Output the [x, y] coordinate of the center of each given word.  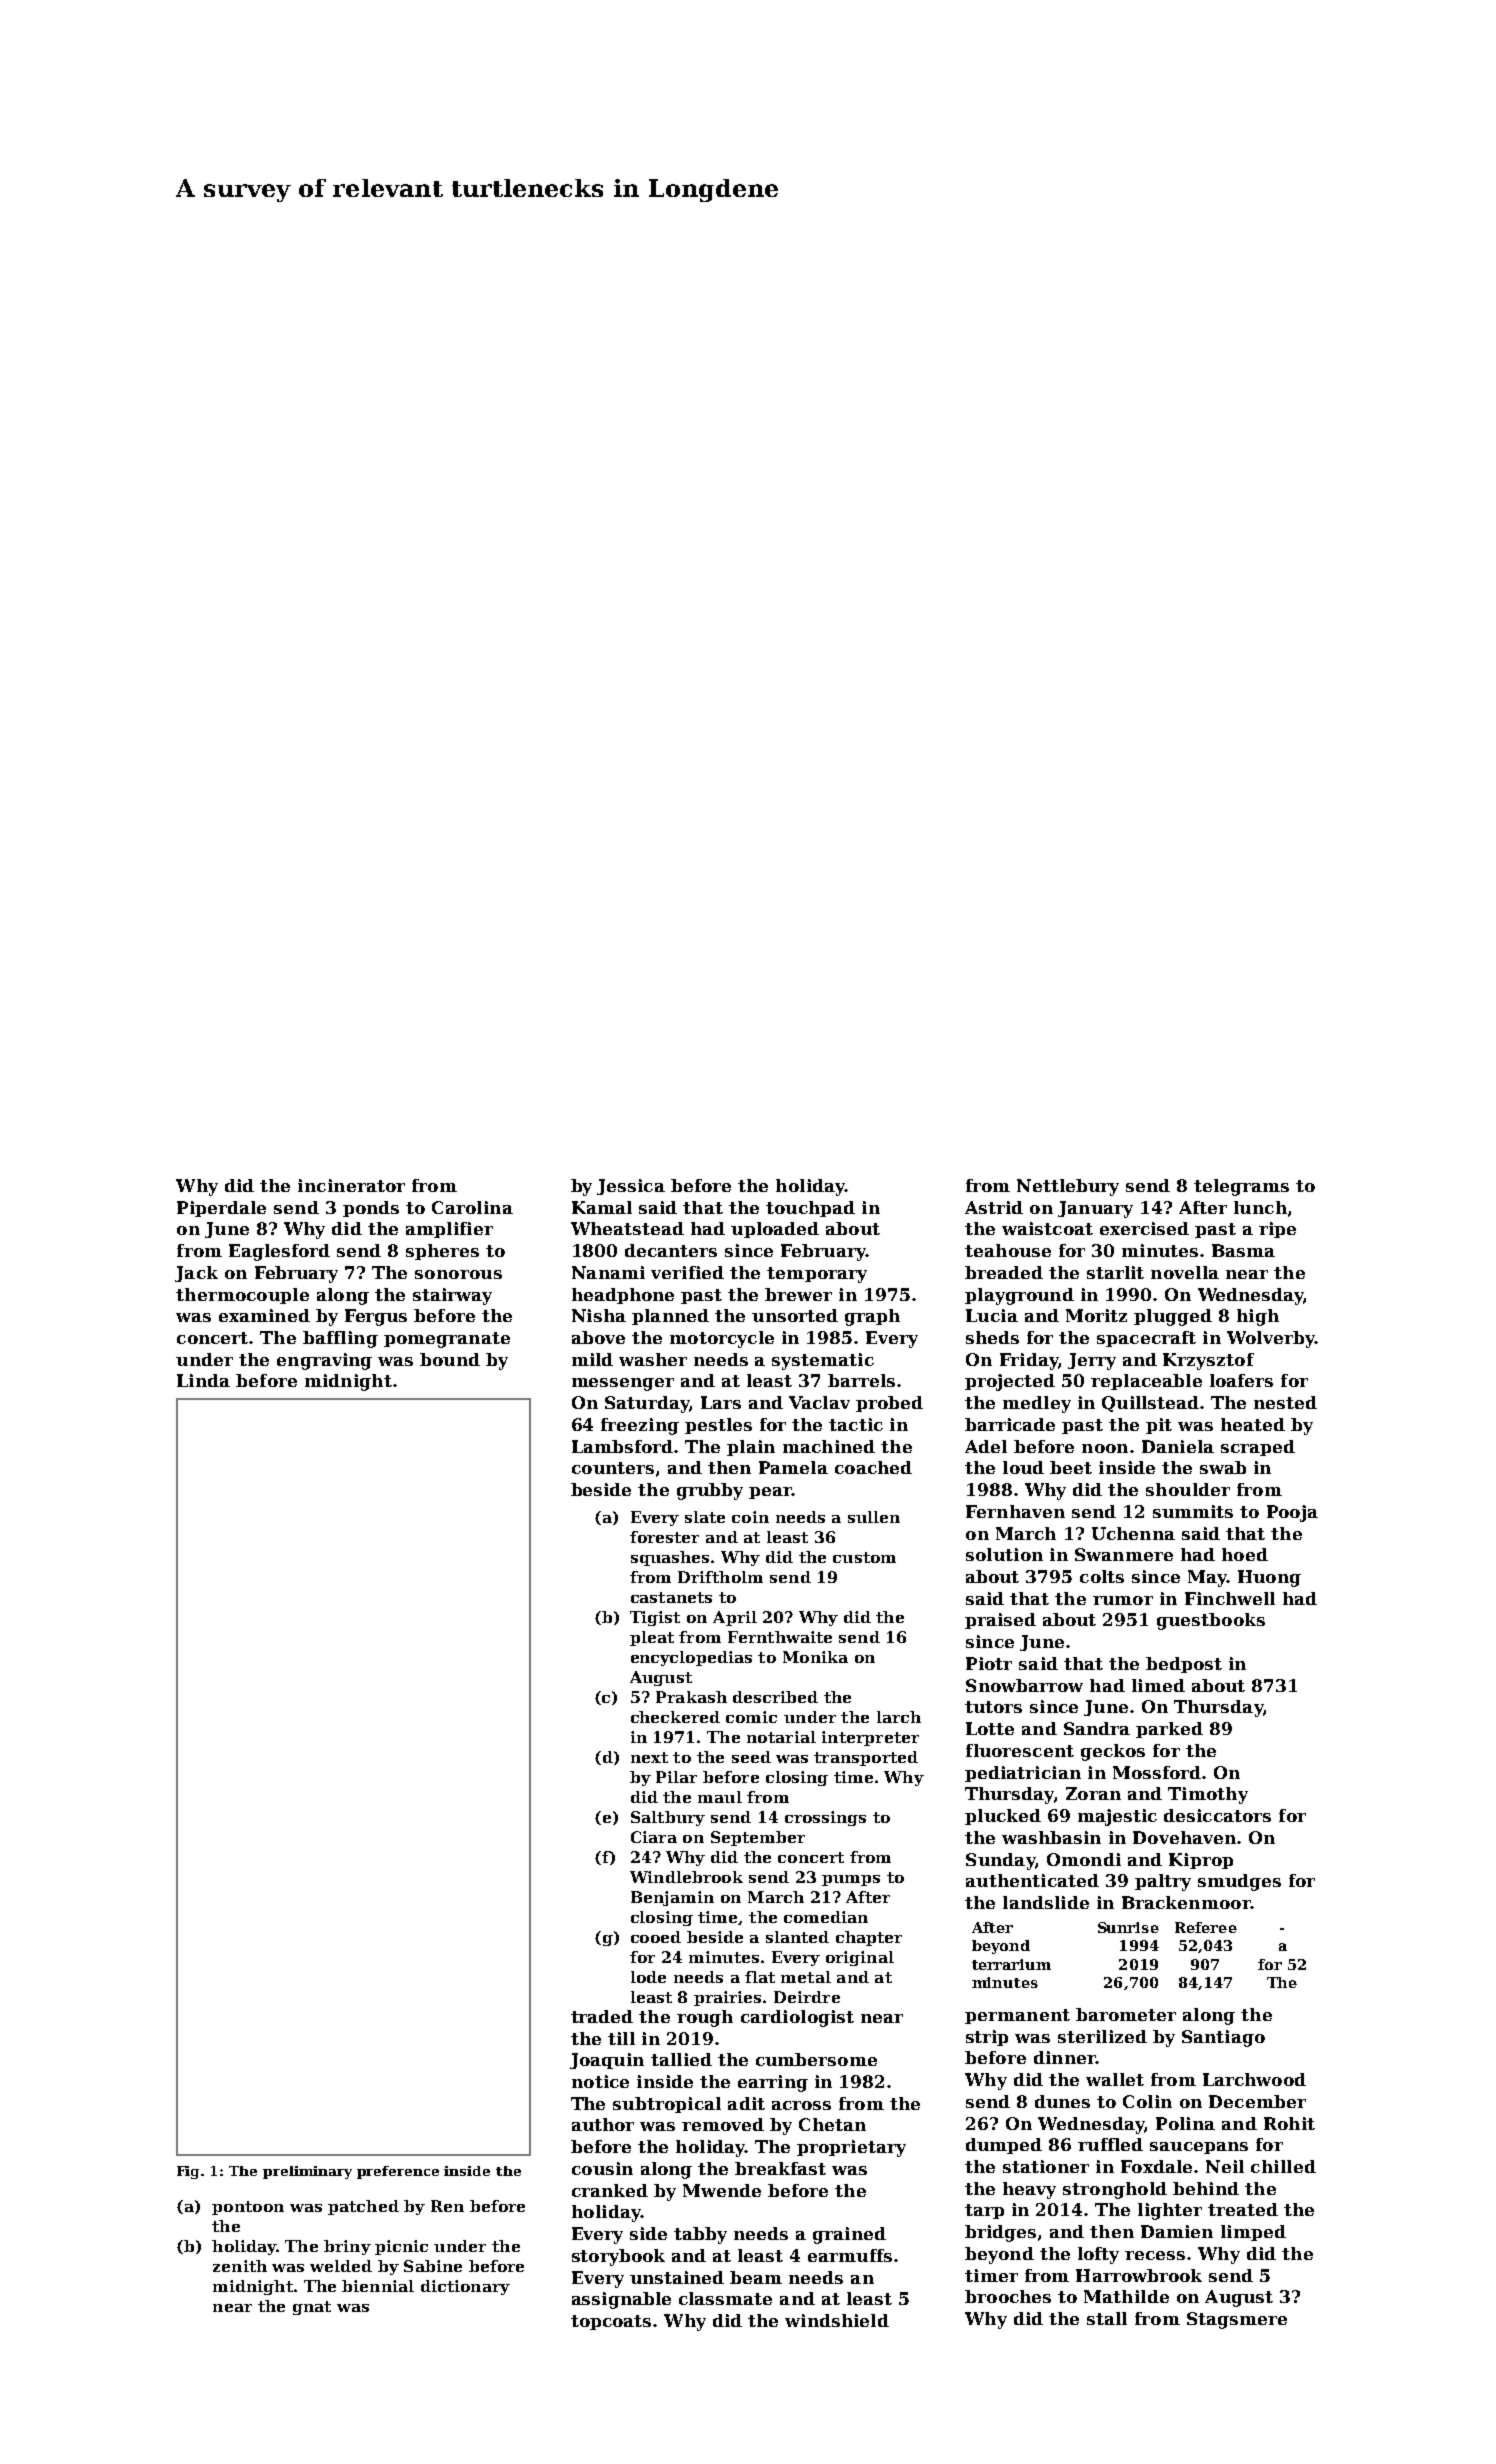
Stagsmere [1237, 2320]
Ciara [654, 1837]
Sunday [1000, 1861]
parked [1169, 1730]
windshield [837, 2320]
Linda [203, 1380]
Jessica [631, 1187]
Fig [188, 2172]
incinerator [351, 1185]
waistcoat [1047, 1228]
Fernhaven [1015, 1511]
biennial [378, 2286]
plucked [1003, 1817]
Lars [721, 1402]
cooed [656, 1937]
